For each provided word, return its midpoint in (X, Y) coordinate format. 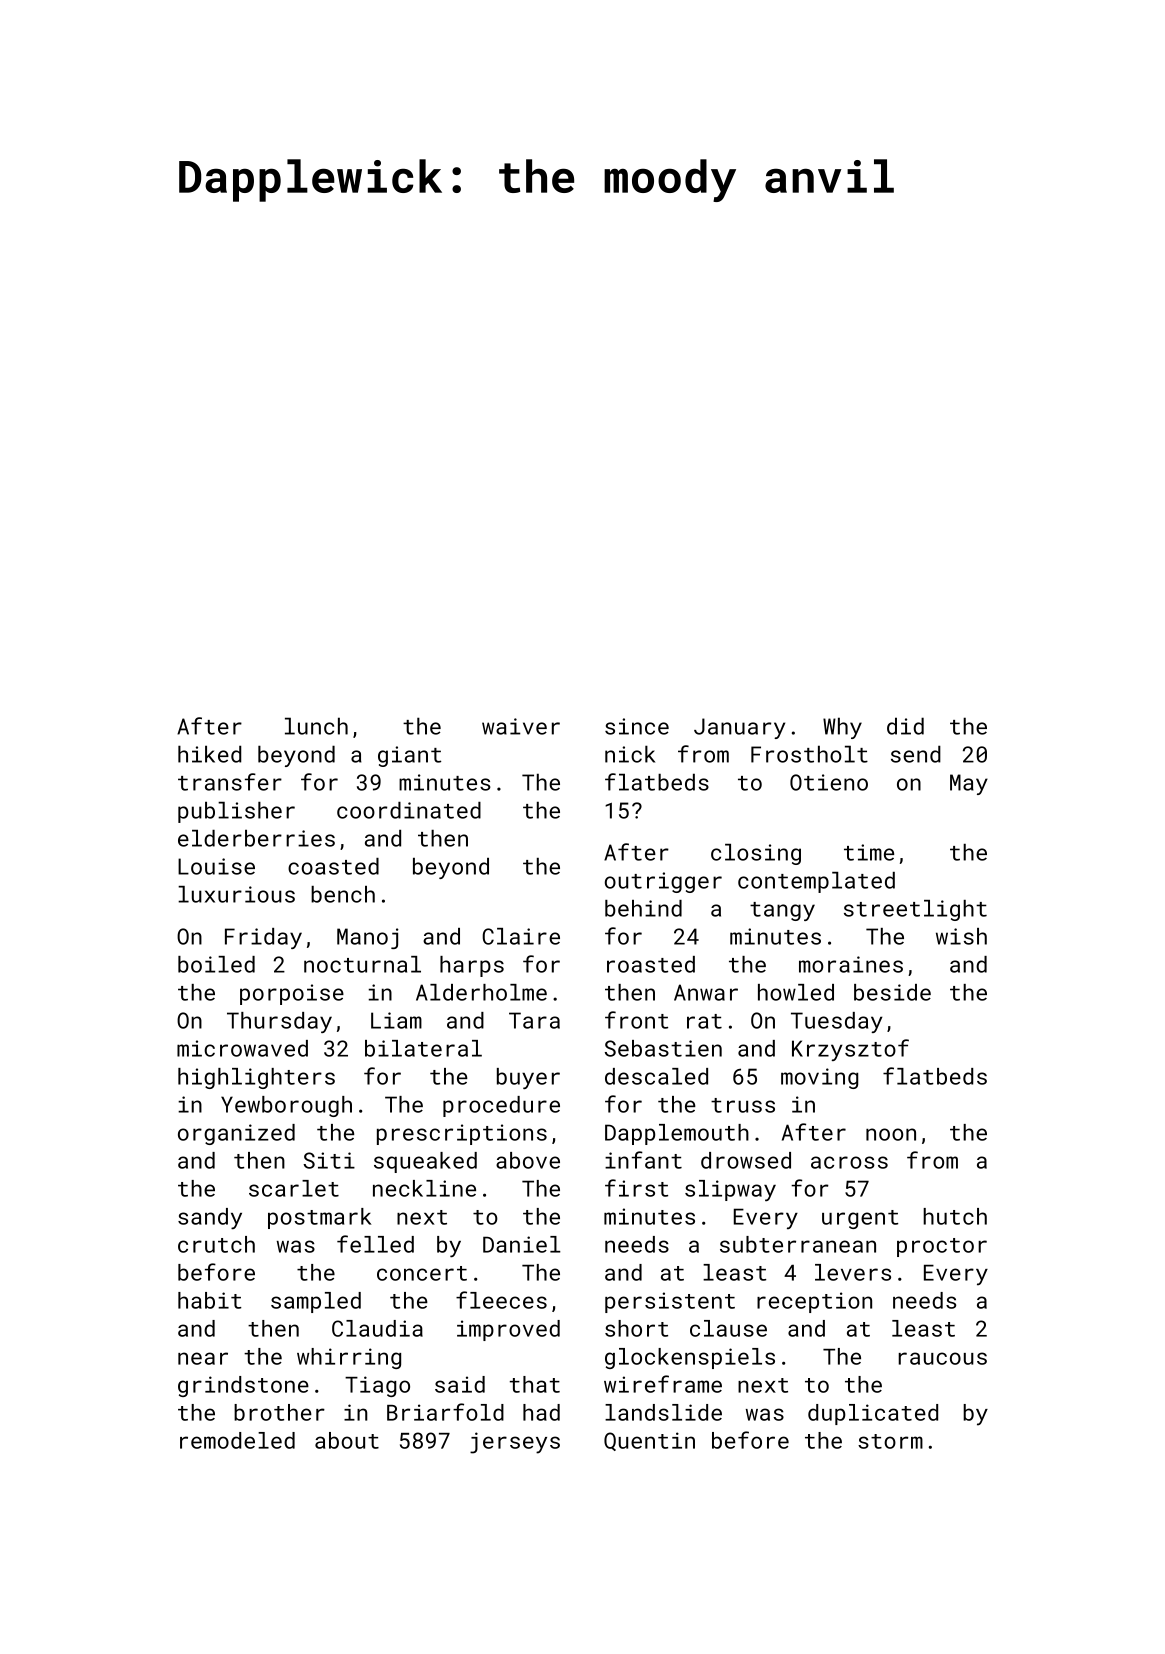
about (347, 1440)
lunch (316, 726)
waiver (521, 726)
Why (842, 728)
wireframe (663, 1384)
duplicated (873, 1414)
